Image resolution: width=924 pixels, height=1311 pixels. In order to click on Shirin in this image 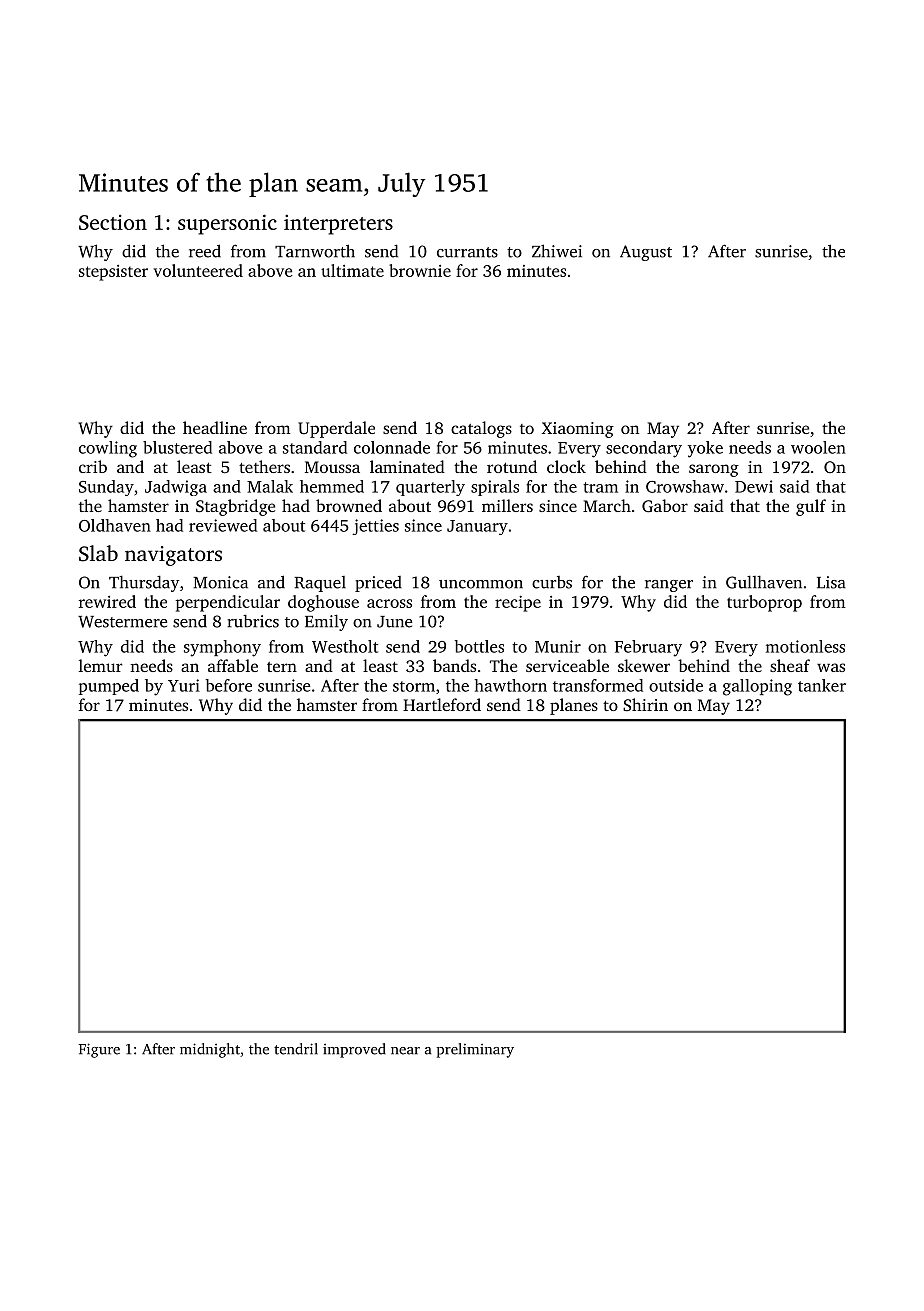, I will do `click(645, 704)`.
